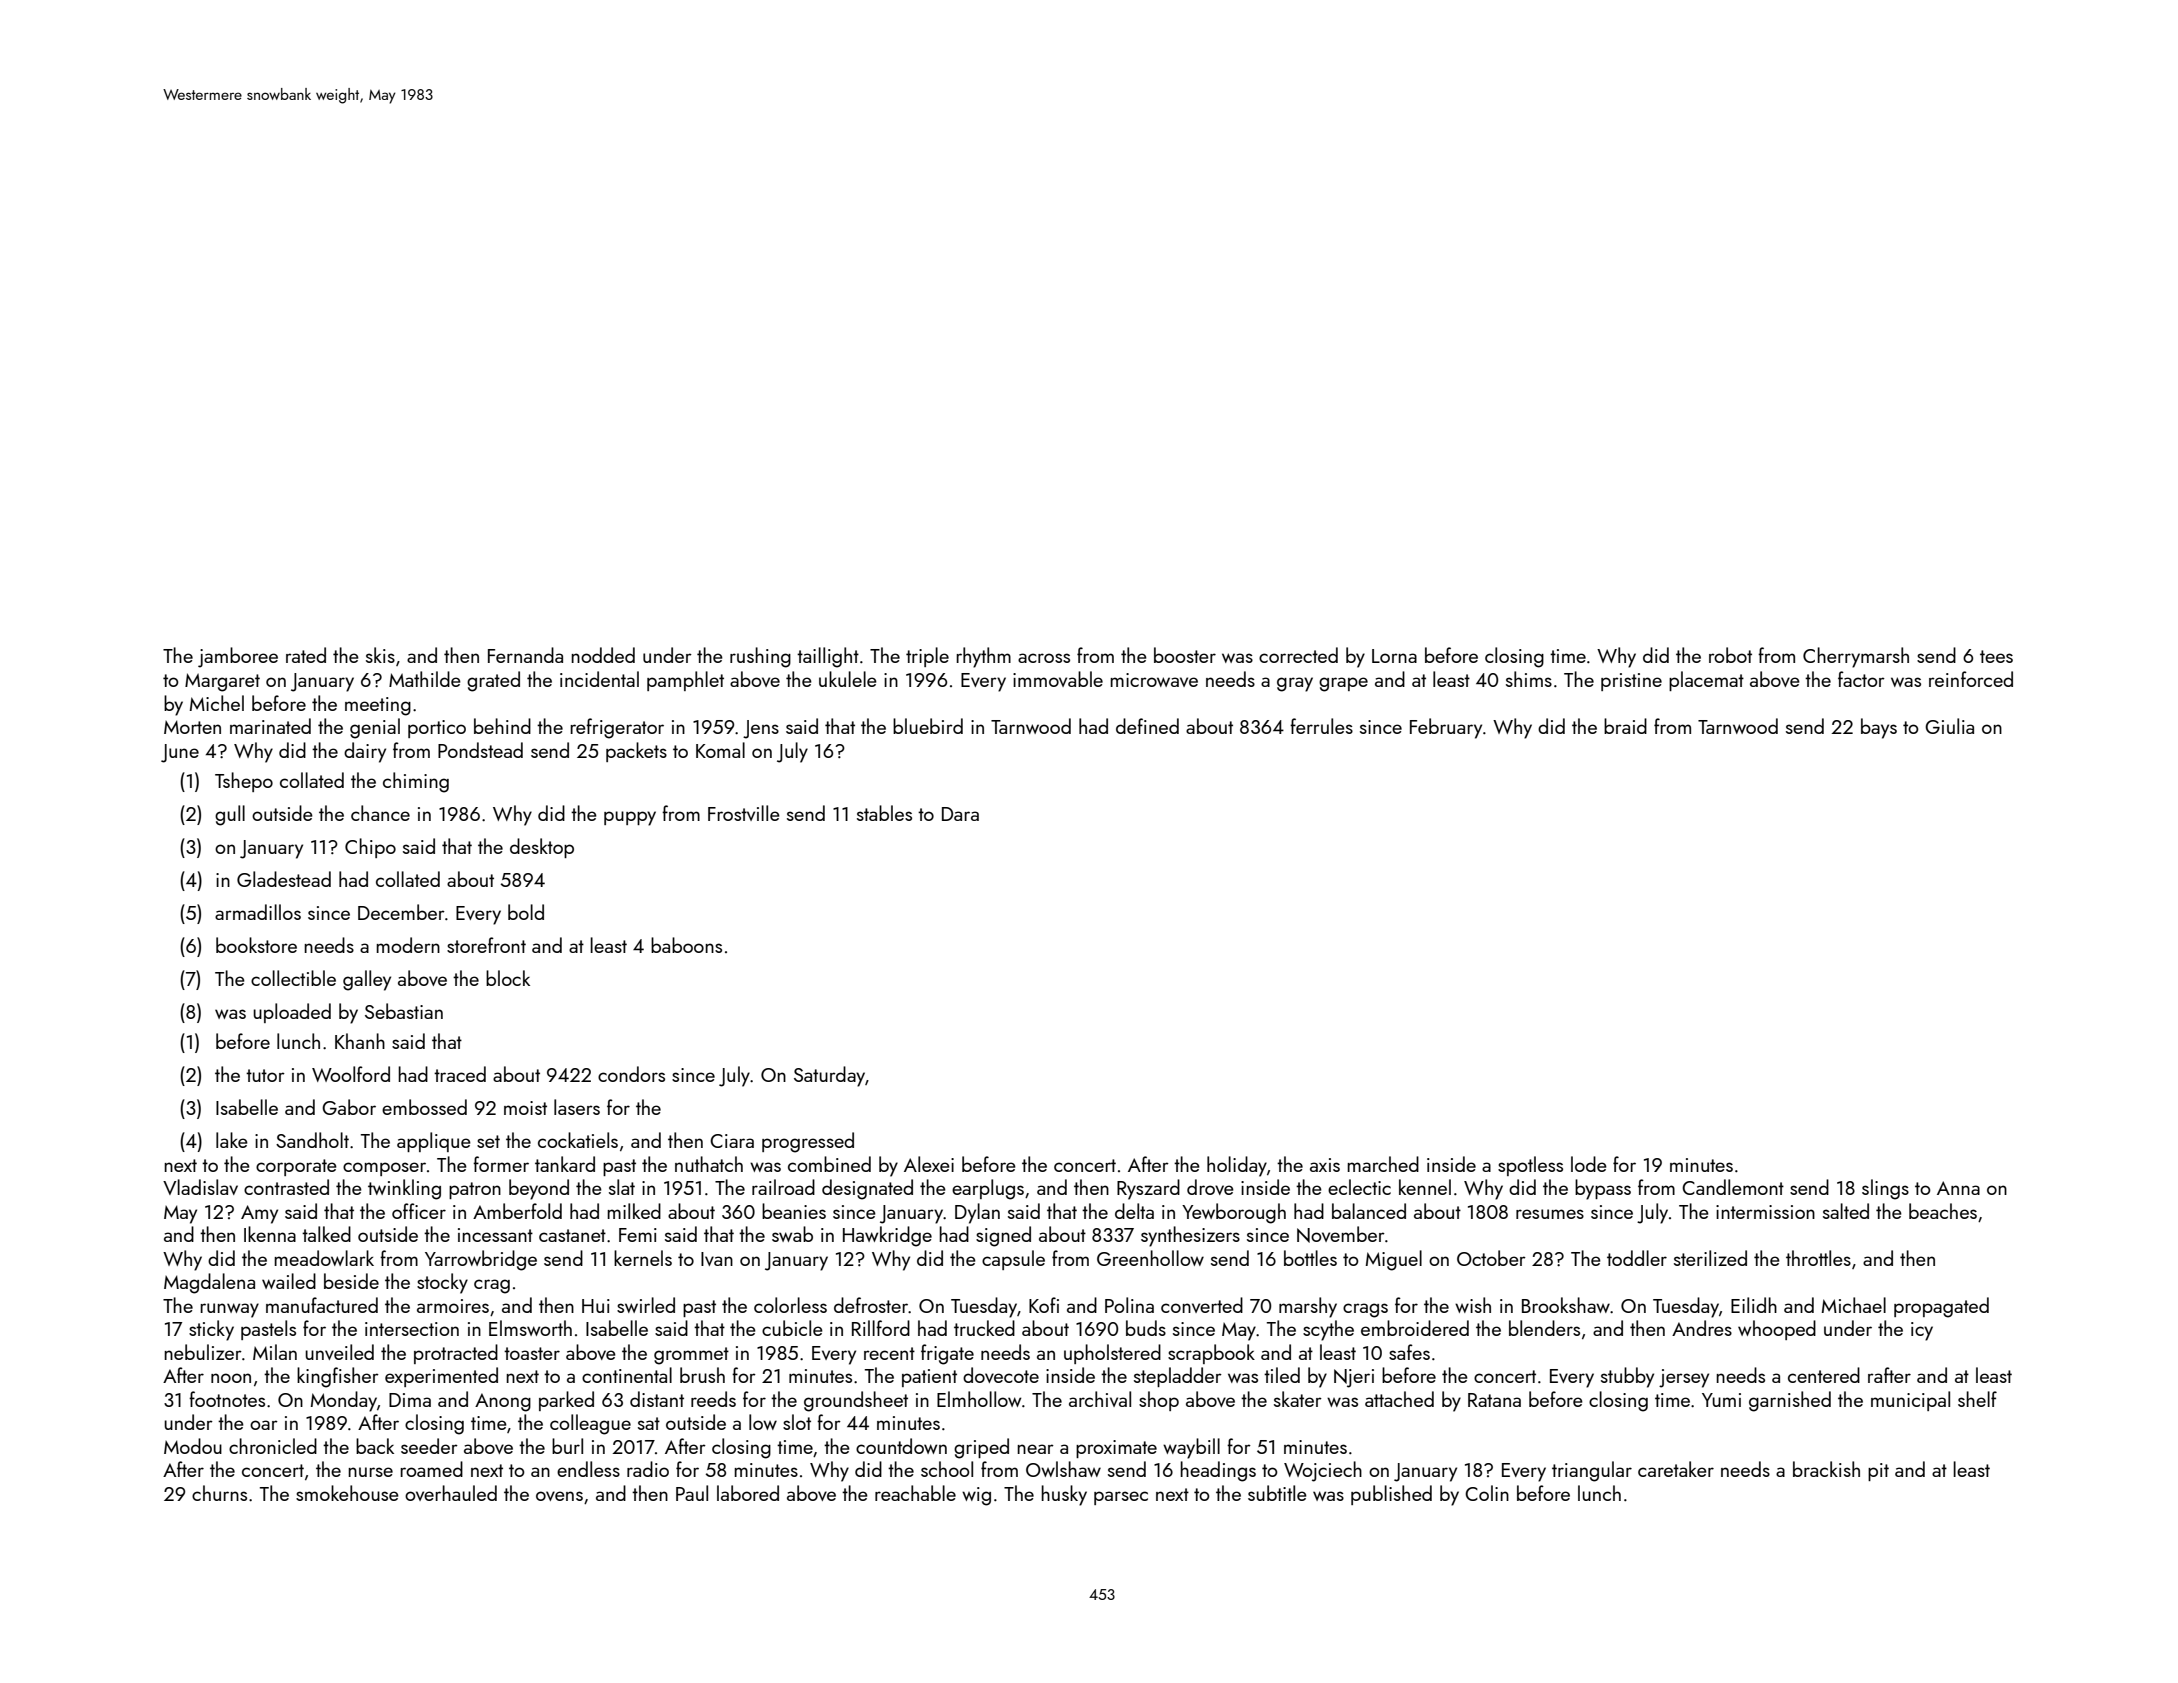 The image size is (2178, 1683). Describe the element at coordinates (404, 1011) in the screenshot. I see `Sebastian` at that location.
